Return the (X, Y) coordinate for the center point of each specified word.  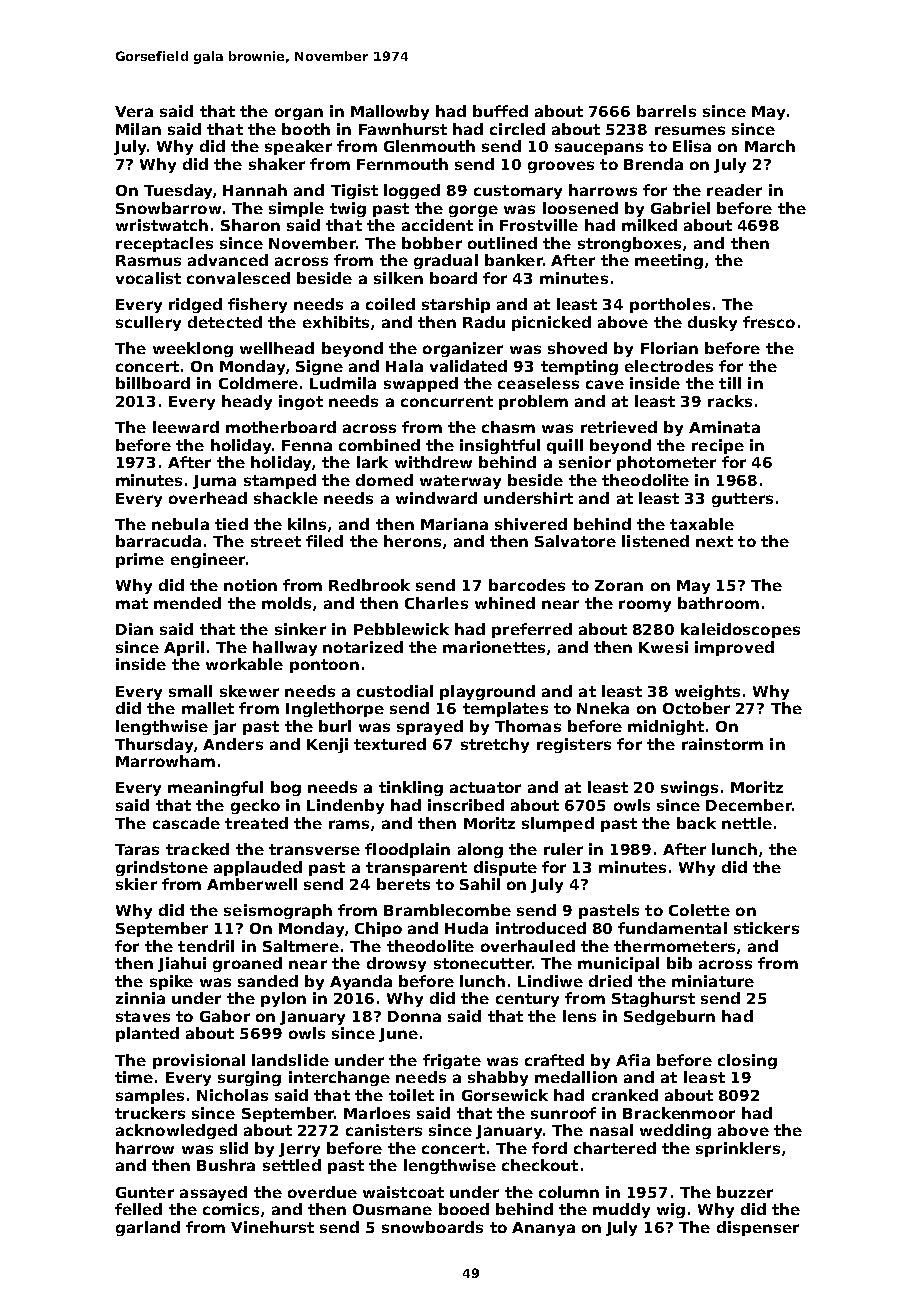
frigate (452, 1061)
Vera (134, 111)
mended (187, 603)
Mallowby (390, 112)
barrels (666, 111)
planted (147, 1034)
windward (436, 498)
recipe (718, 446)
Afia (633, 1060)
